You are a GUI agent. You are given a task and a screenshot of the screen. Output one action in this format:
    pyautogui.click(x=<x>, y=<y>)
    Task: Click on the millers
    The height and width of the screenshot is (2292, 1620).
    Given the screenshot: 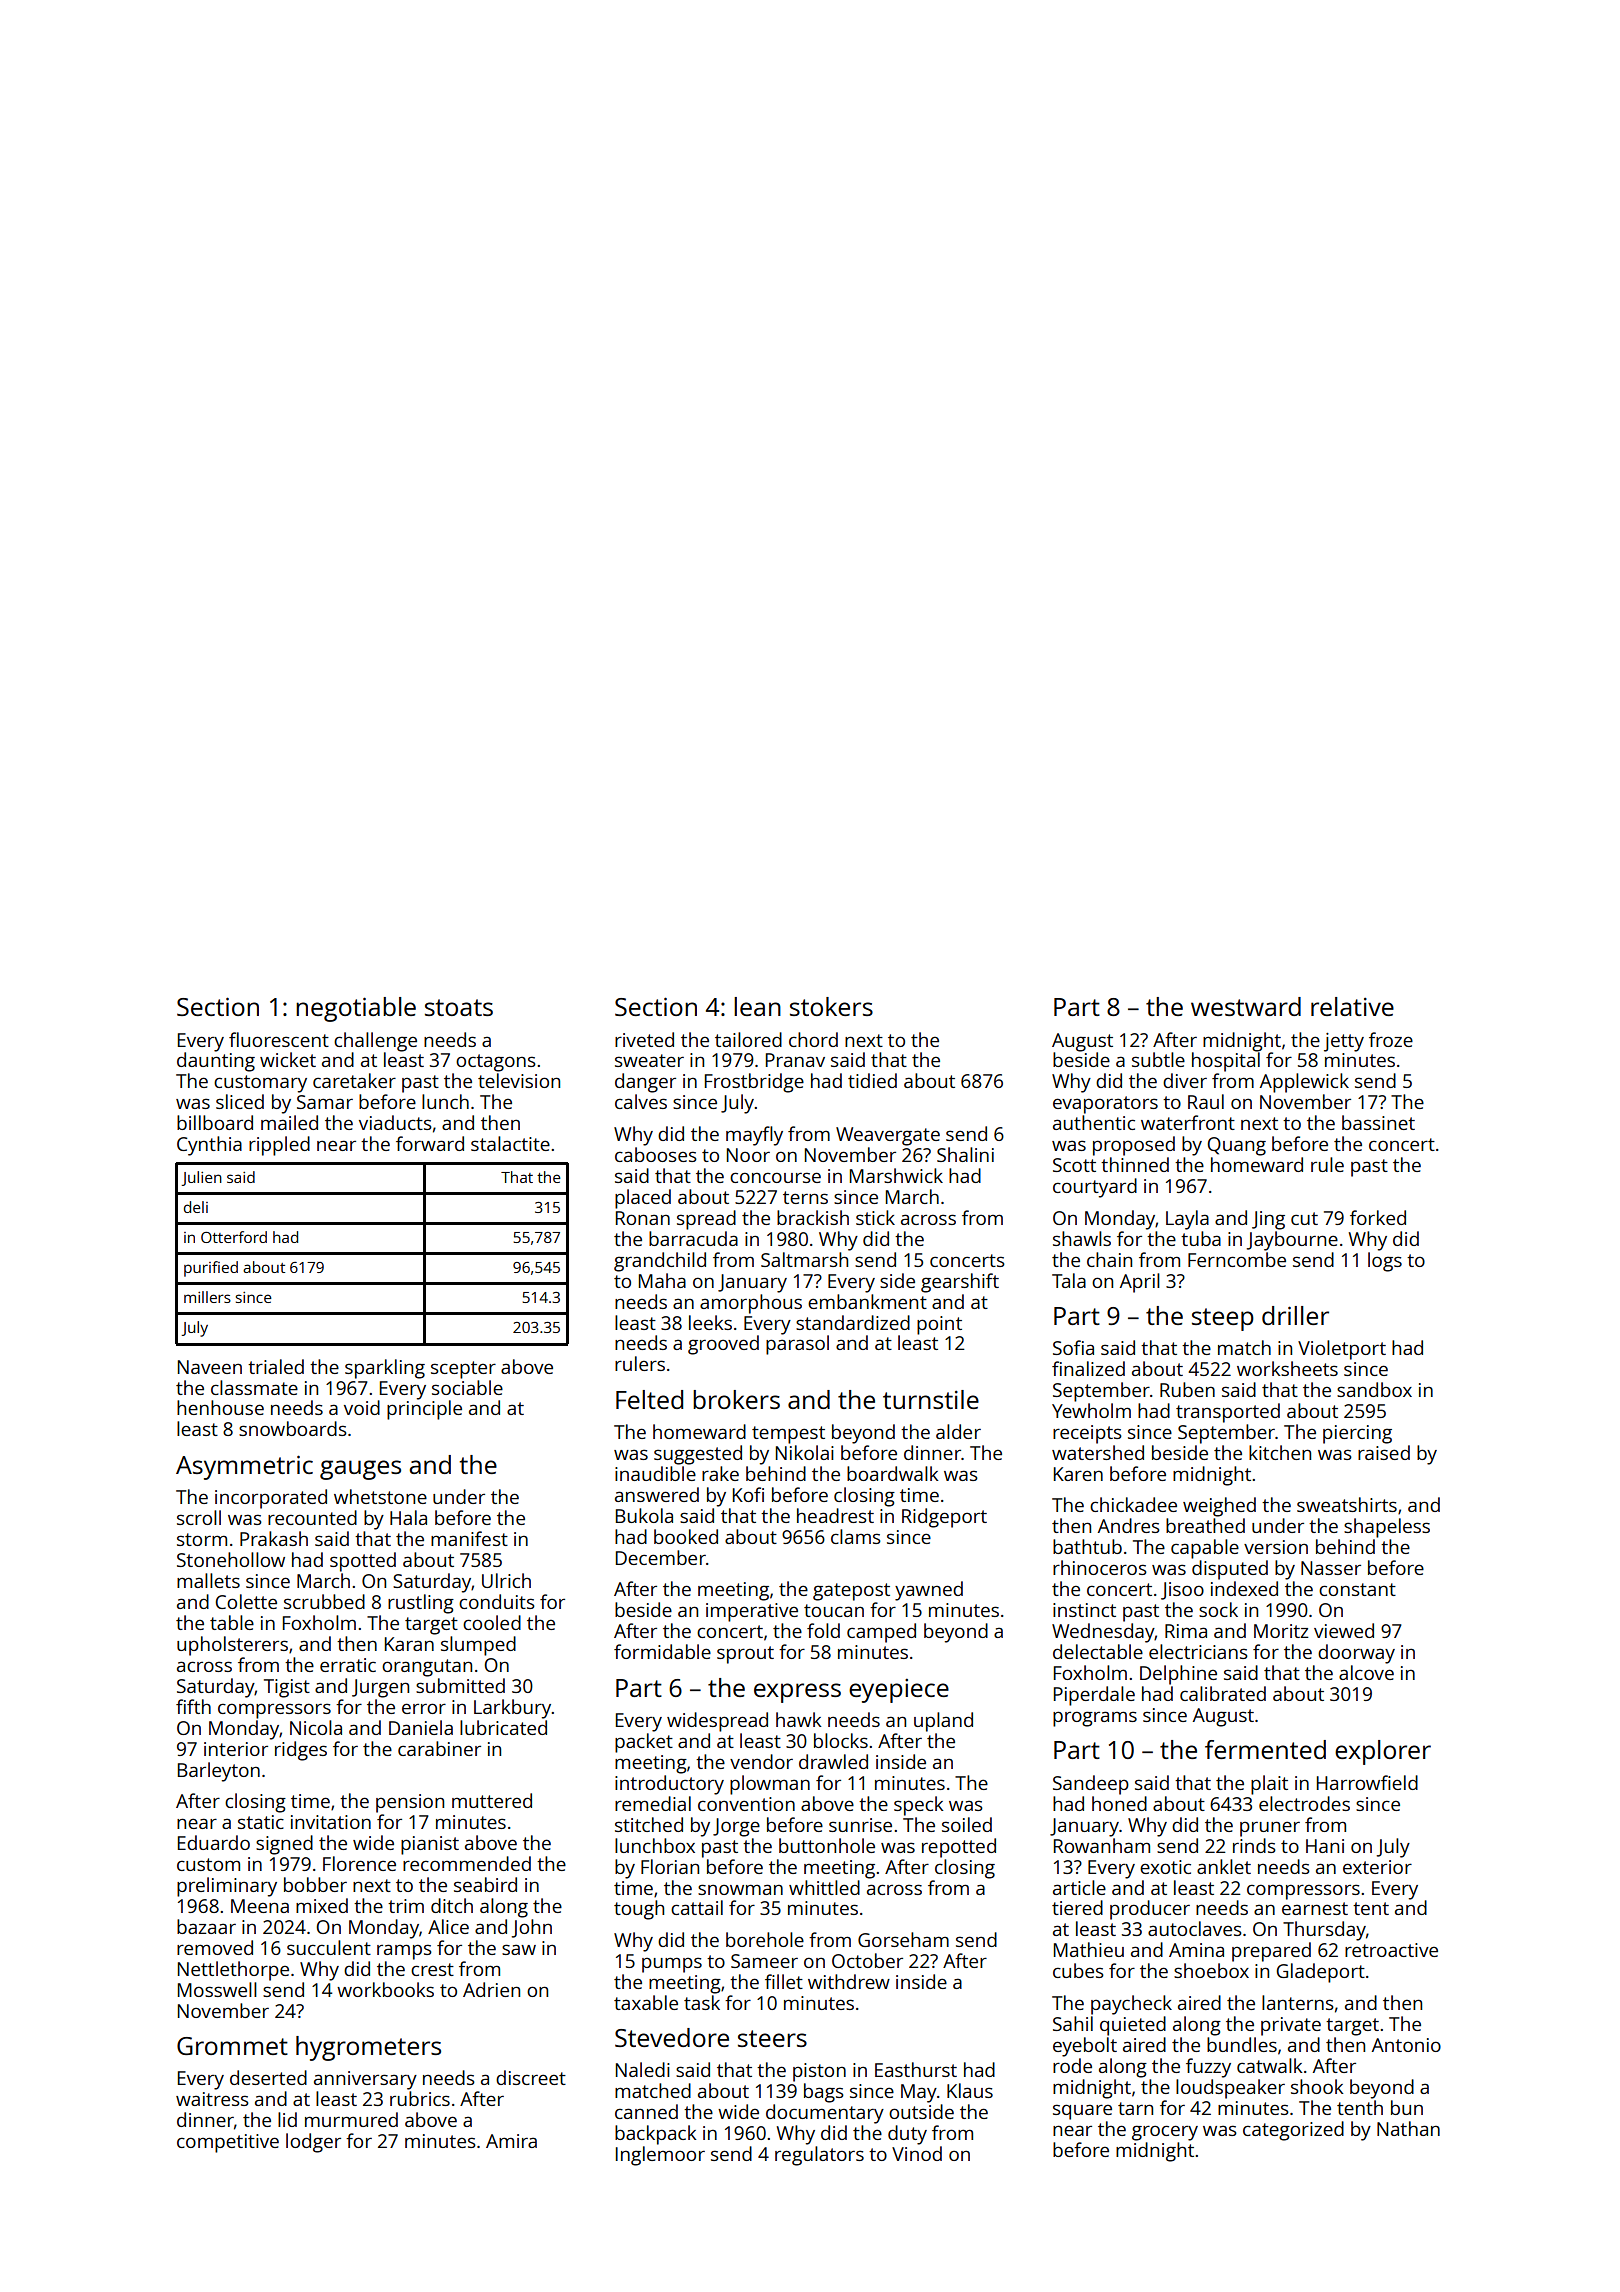 What is the action you would take?
    pyautogui.click(x=207, y=1297)
